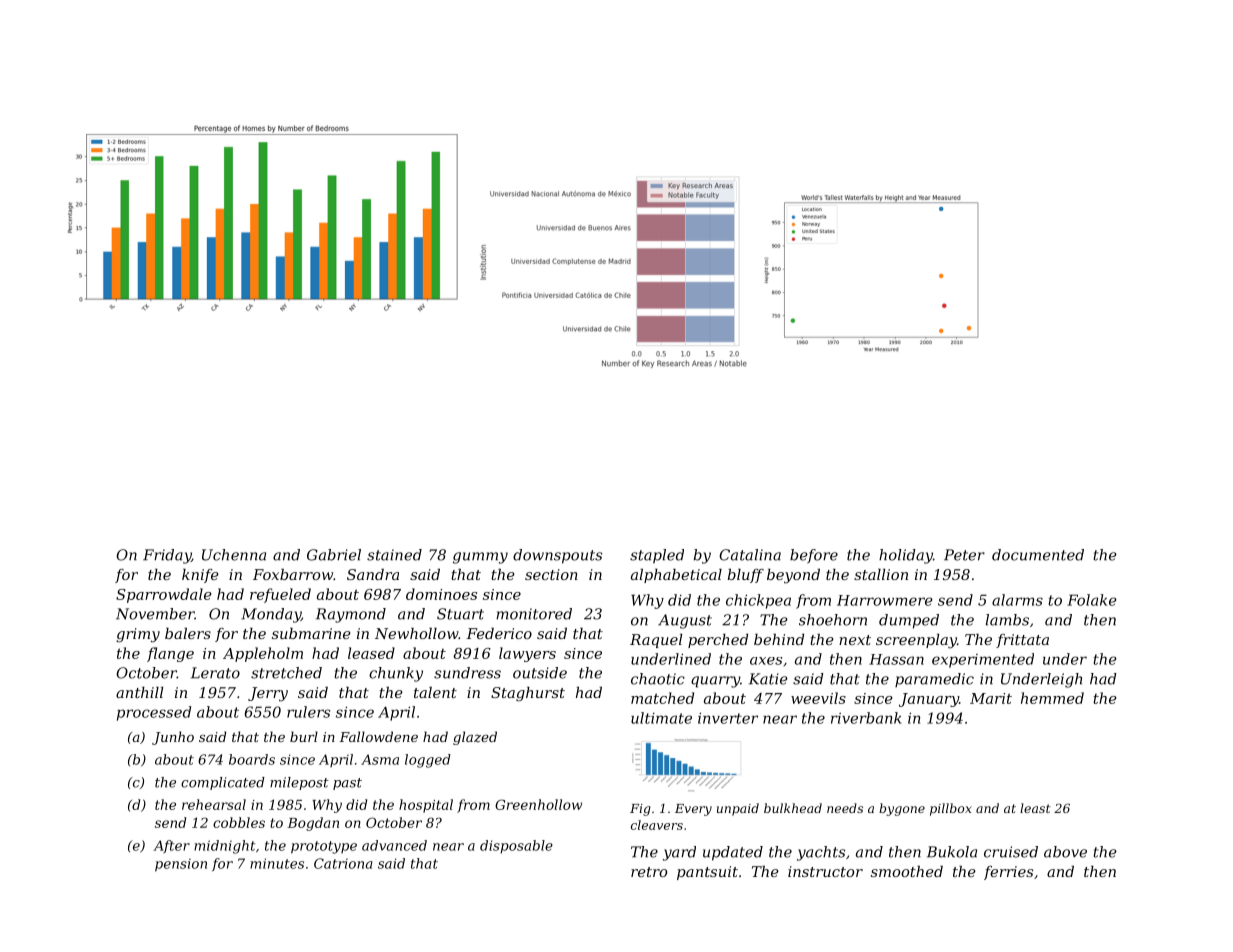 The image size is (1233, 952). Describe the element at coordinates (1065, 852) in the screenshot. I see `above` at that location.
